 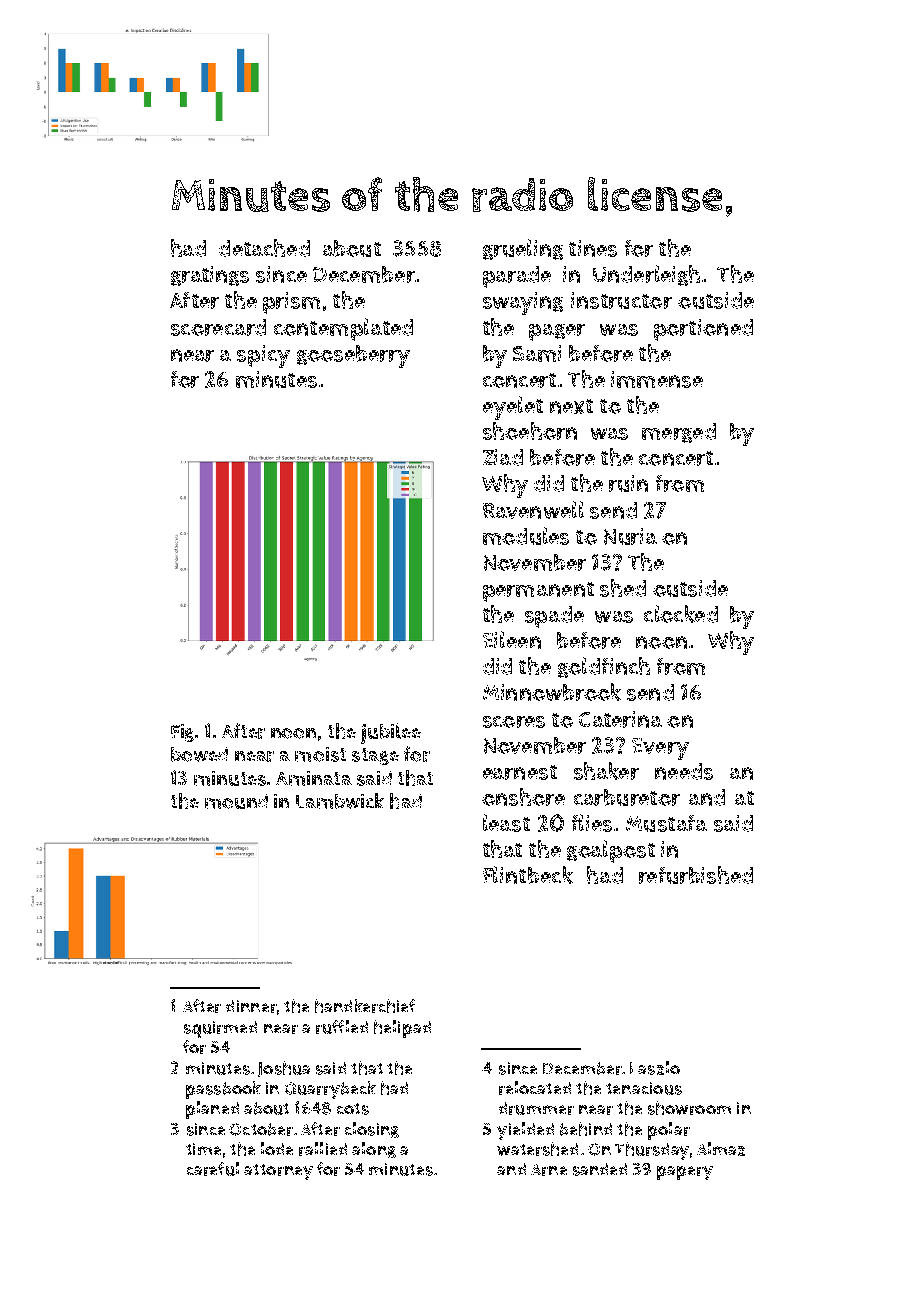 I want to click on Mustafa, so click(x=666, y=823).
